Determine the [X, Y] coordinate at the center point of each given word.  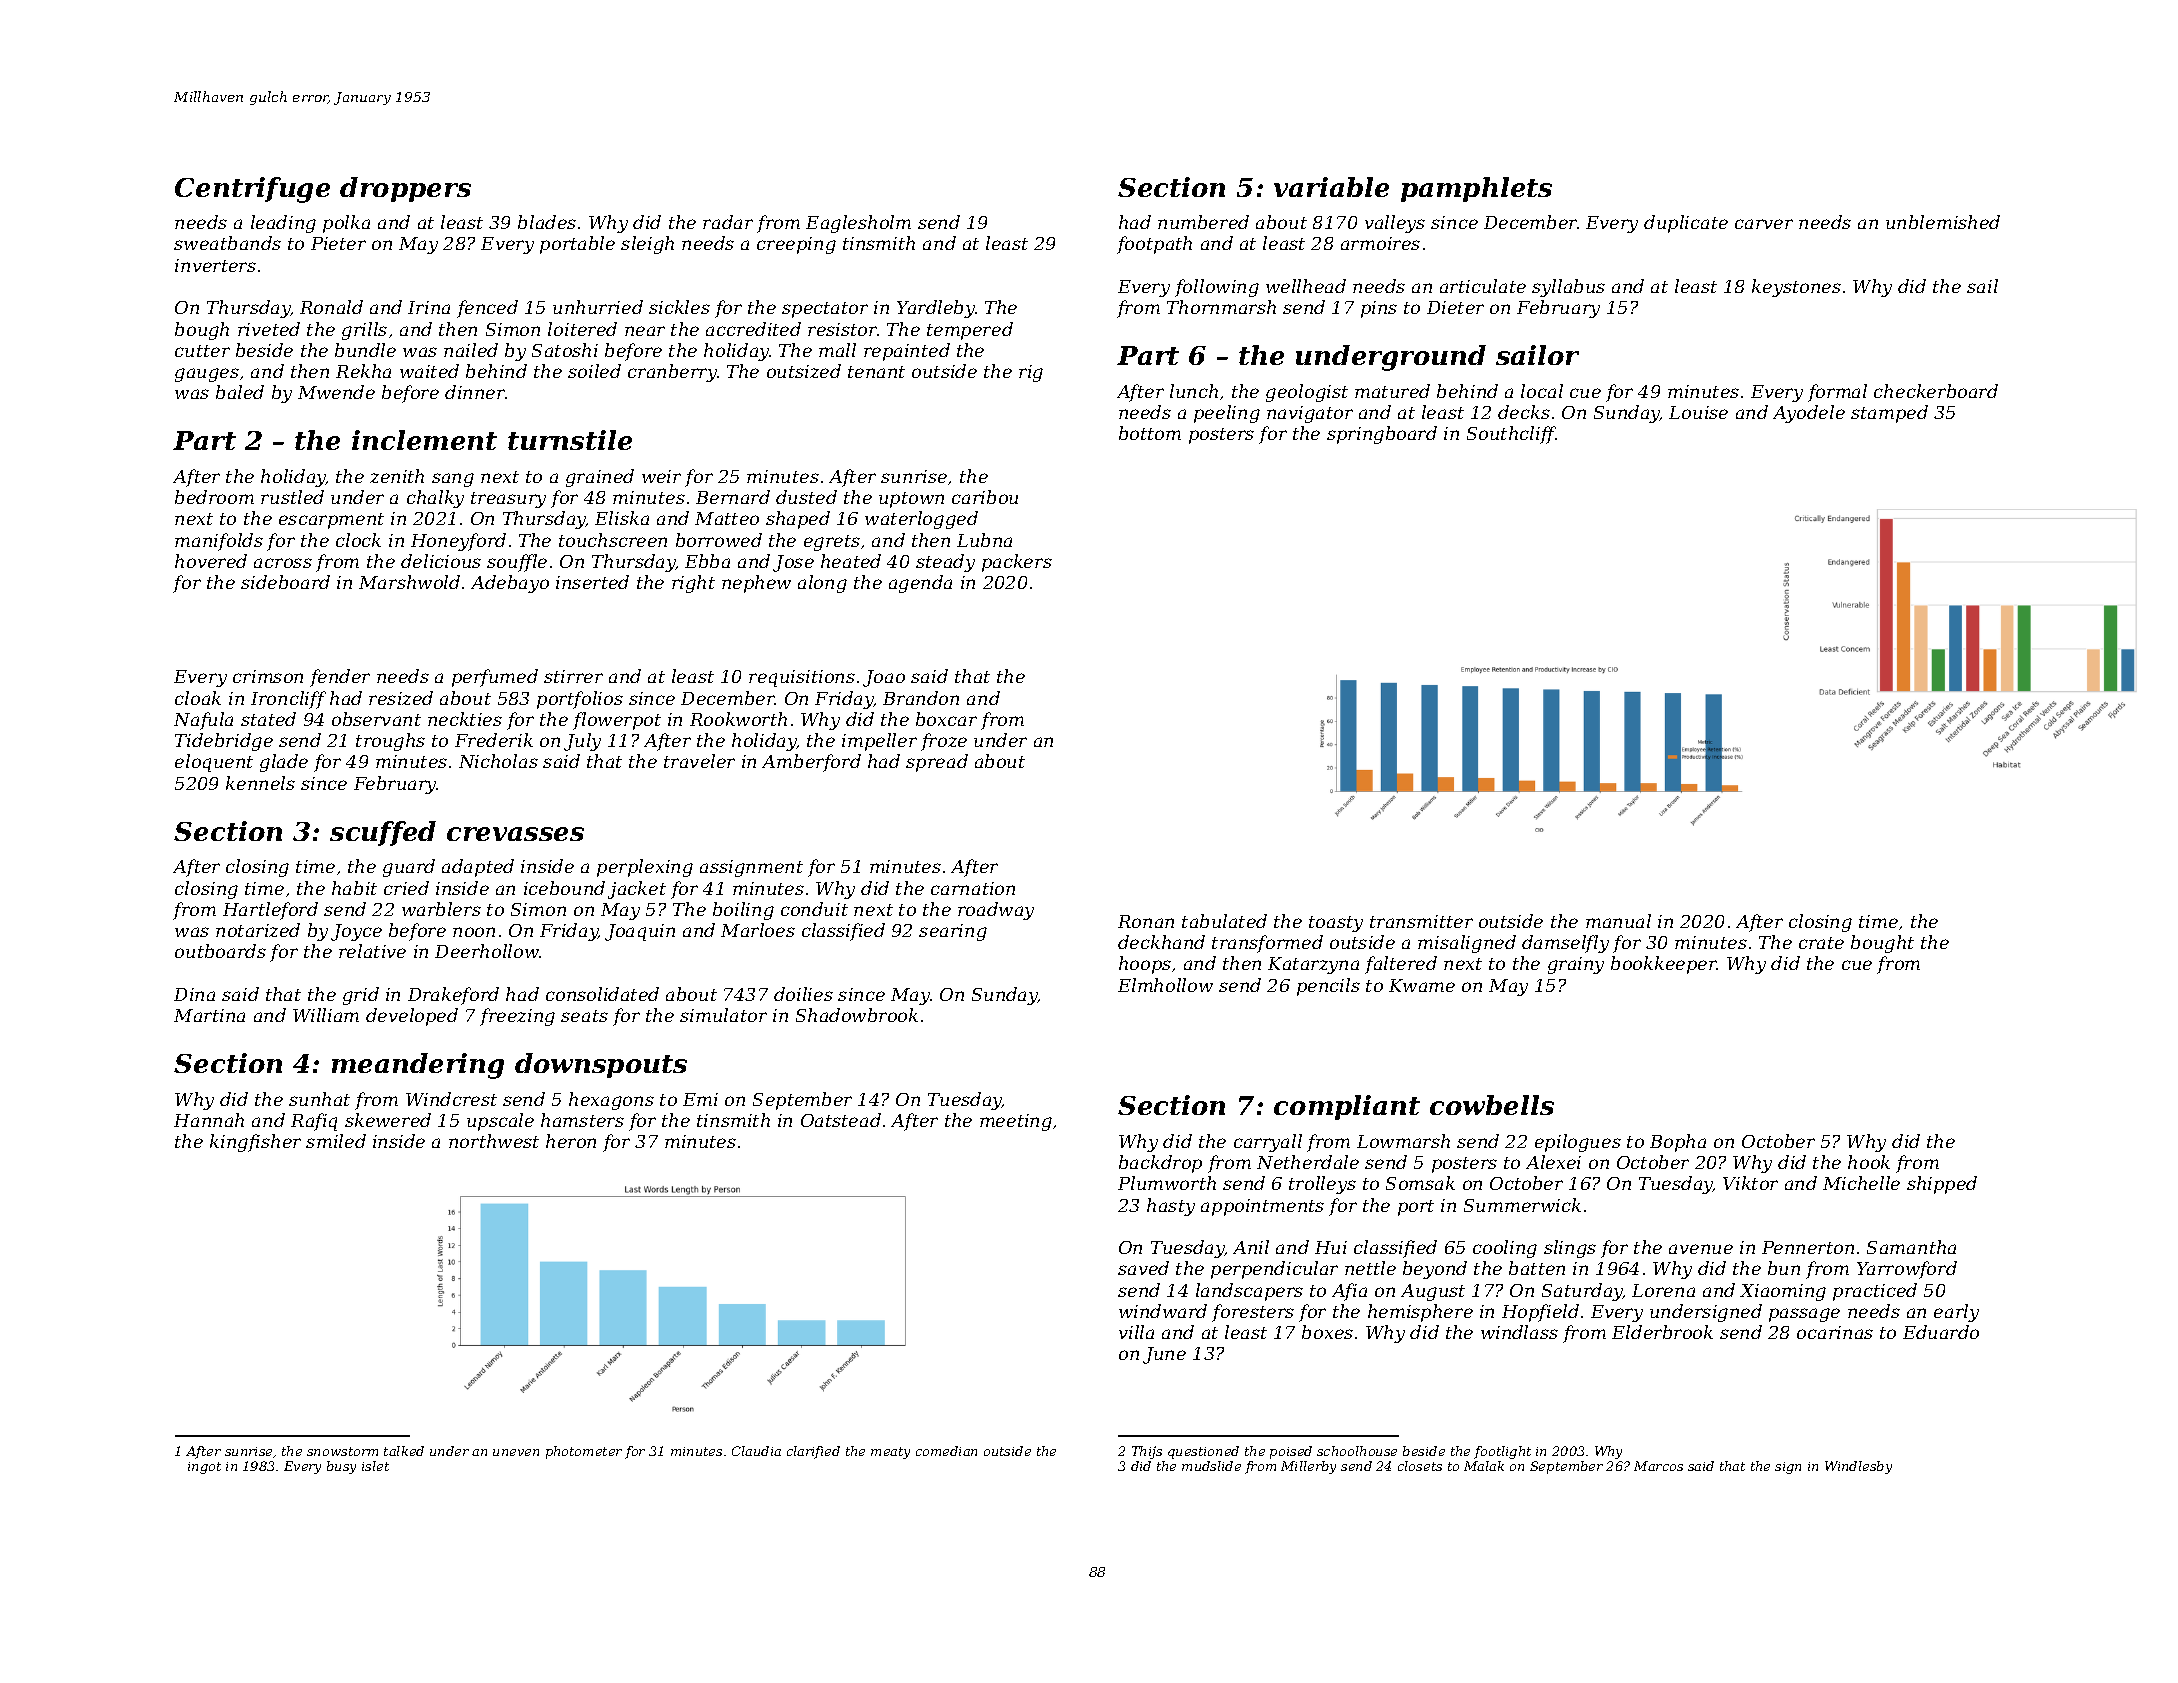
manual [1618, 921]
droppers [405, 189]
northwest [494, 1141]
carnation [973, 888]
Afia [1349, 1292]
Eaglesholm [858, 224]
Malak [1484, 1466]
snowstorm [342, 1451]
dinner [475, 392]
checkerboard [1936, 391]
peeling [1227, 414]
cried [406, 888]
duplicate [1686, 224]
